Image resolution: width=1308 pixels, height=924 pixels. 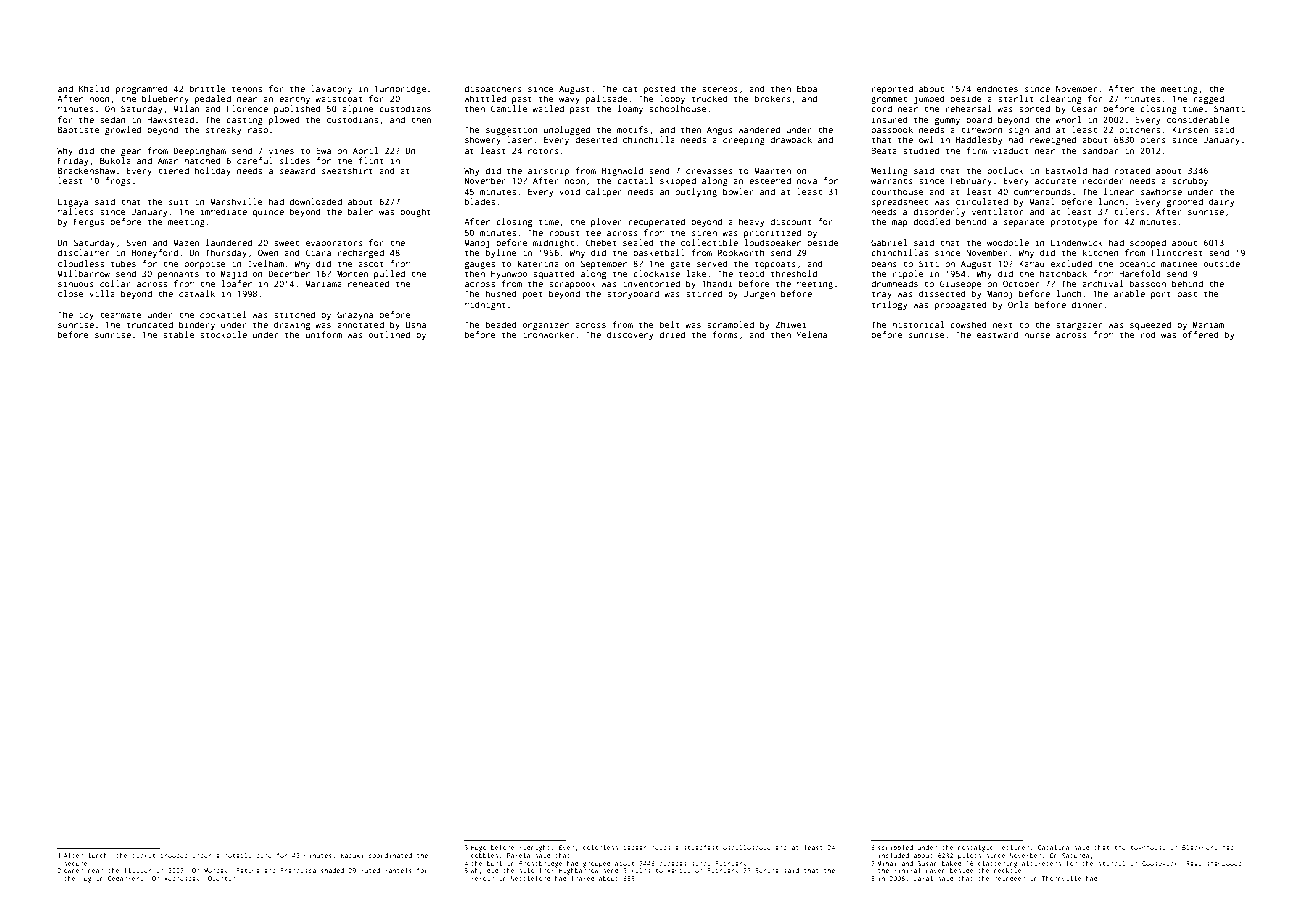 I want to click on eastward, so click(x=997, y=334).
